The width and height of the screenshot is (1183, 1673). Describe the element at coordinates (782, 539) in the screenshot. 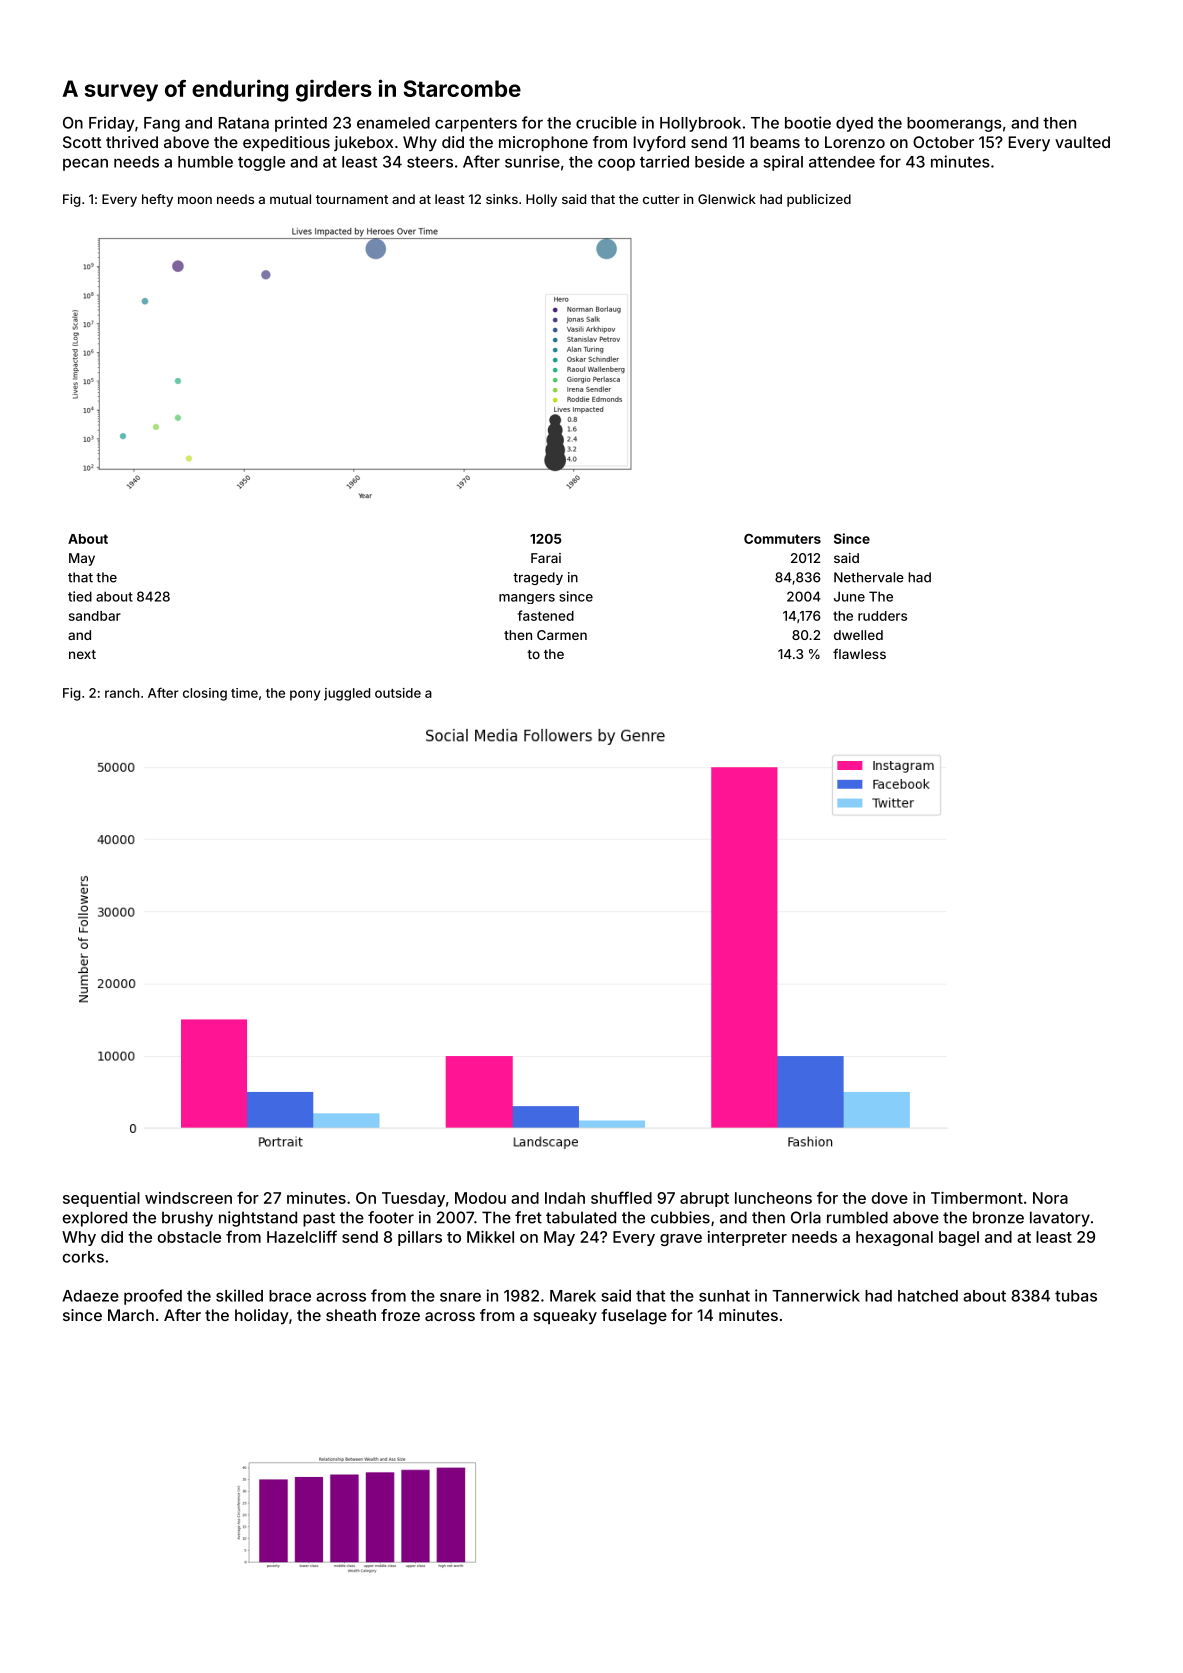

I see `Commuters` at that location.
